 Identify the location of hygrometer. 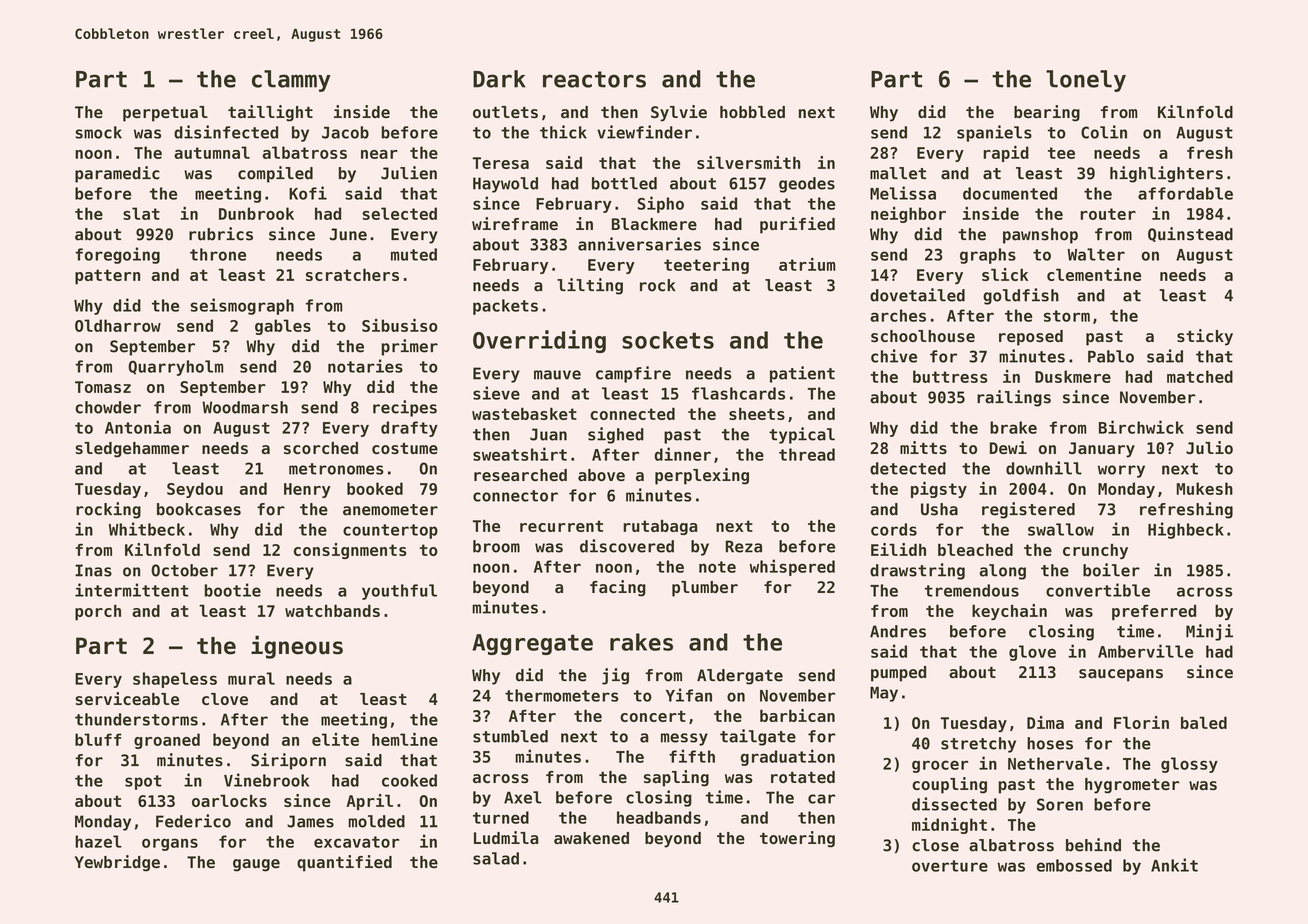
(1132, 786).
